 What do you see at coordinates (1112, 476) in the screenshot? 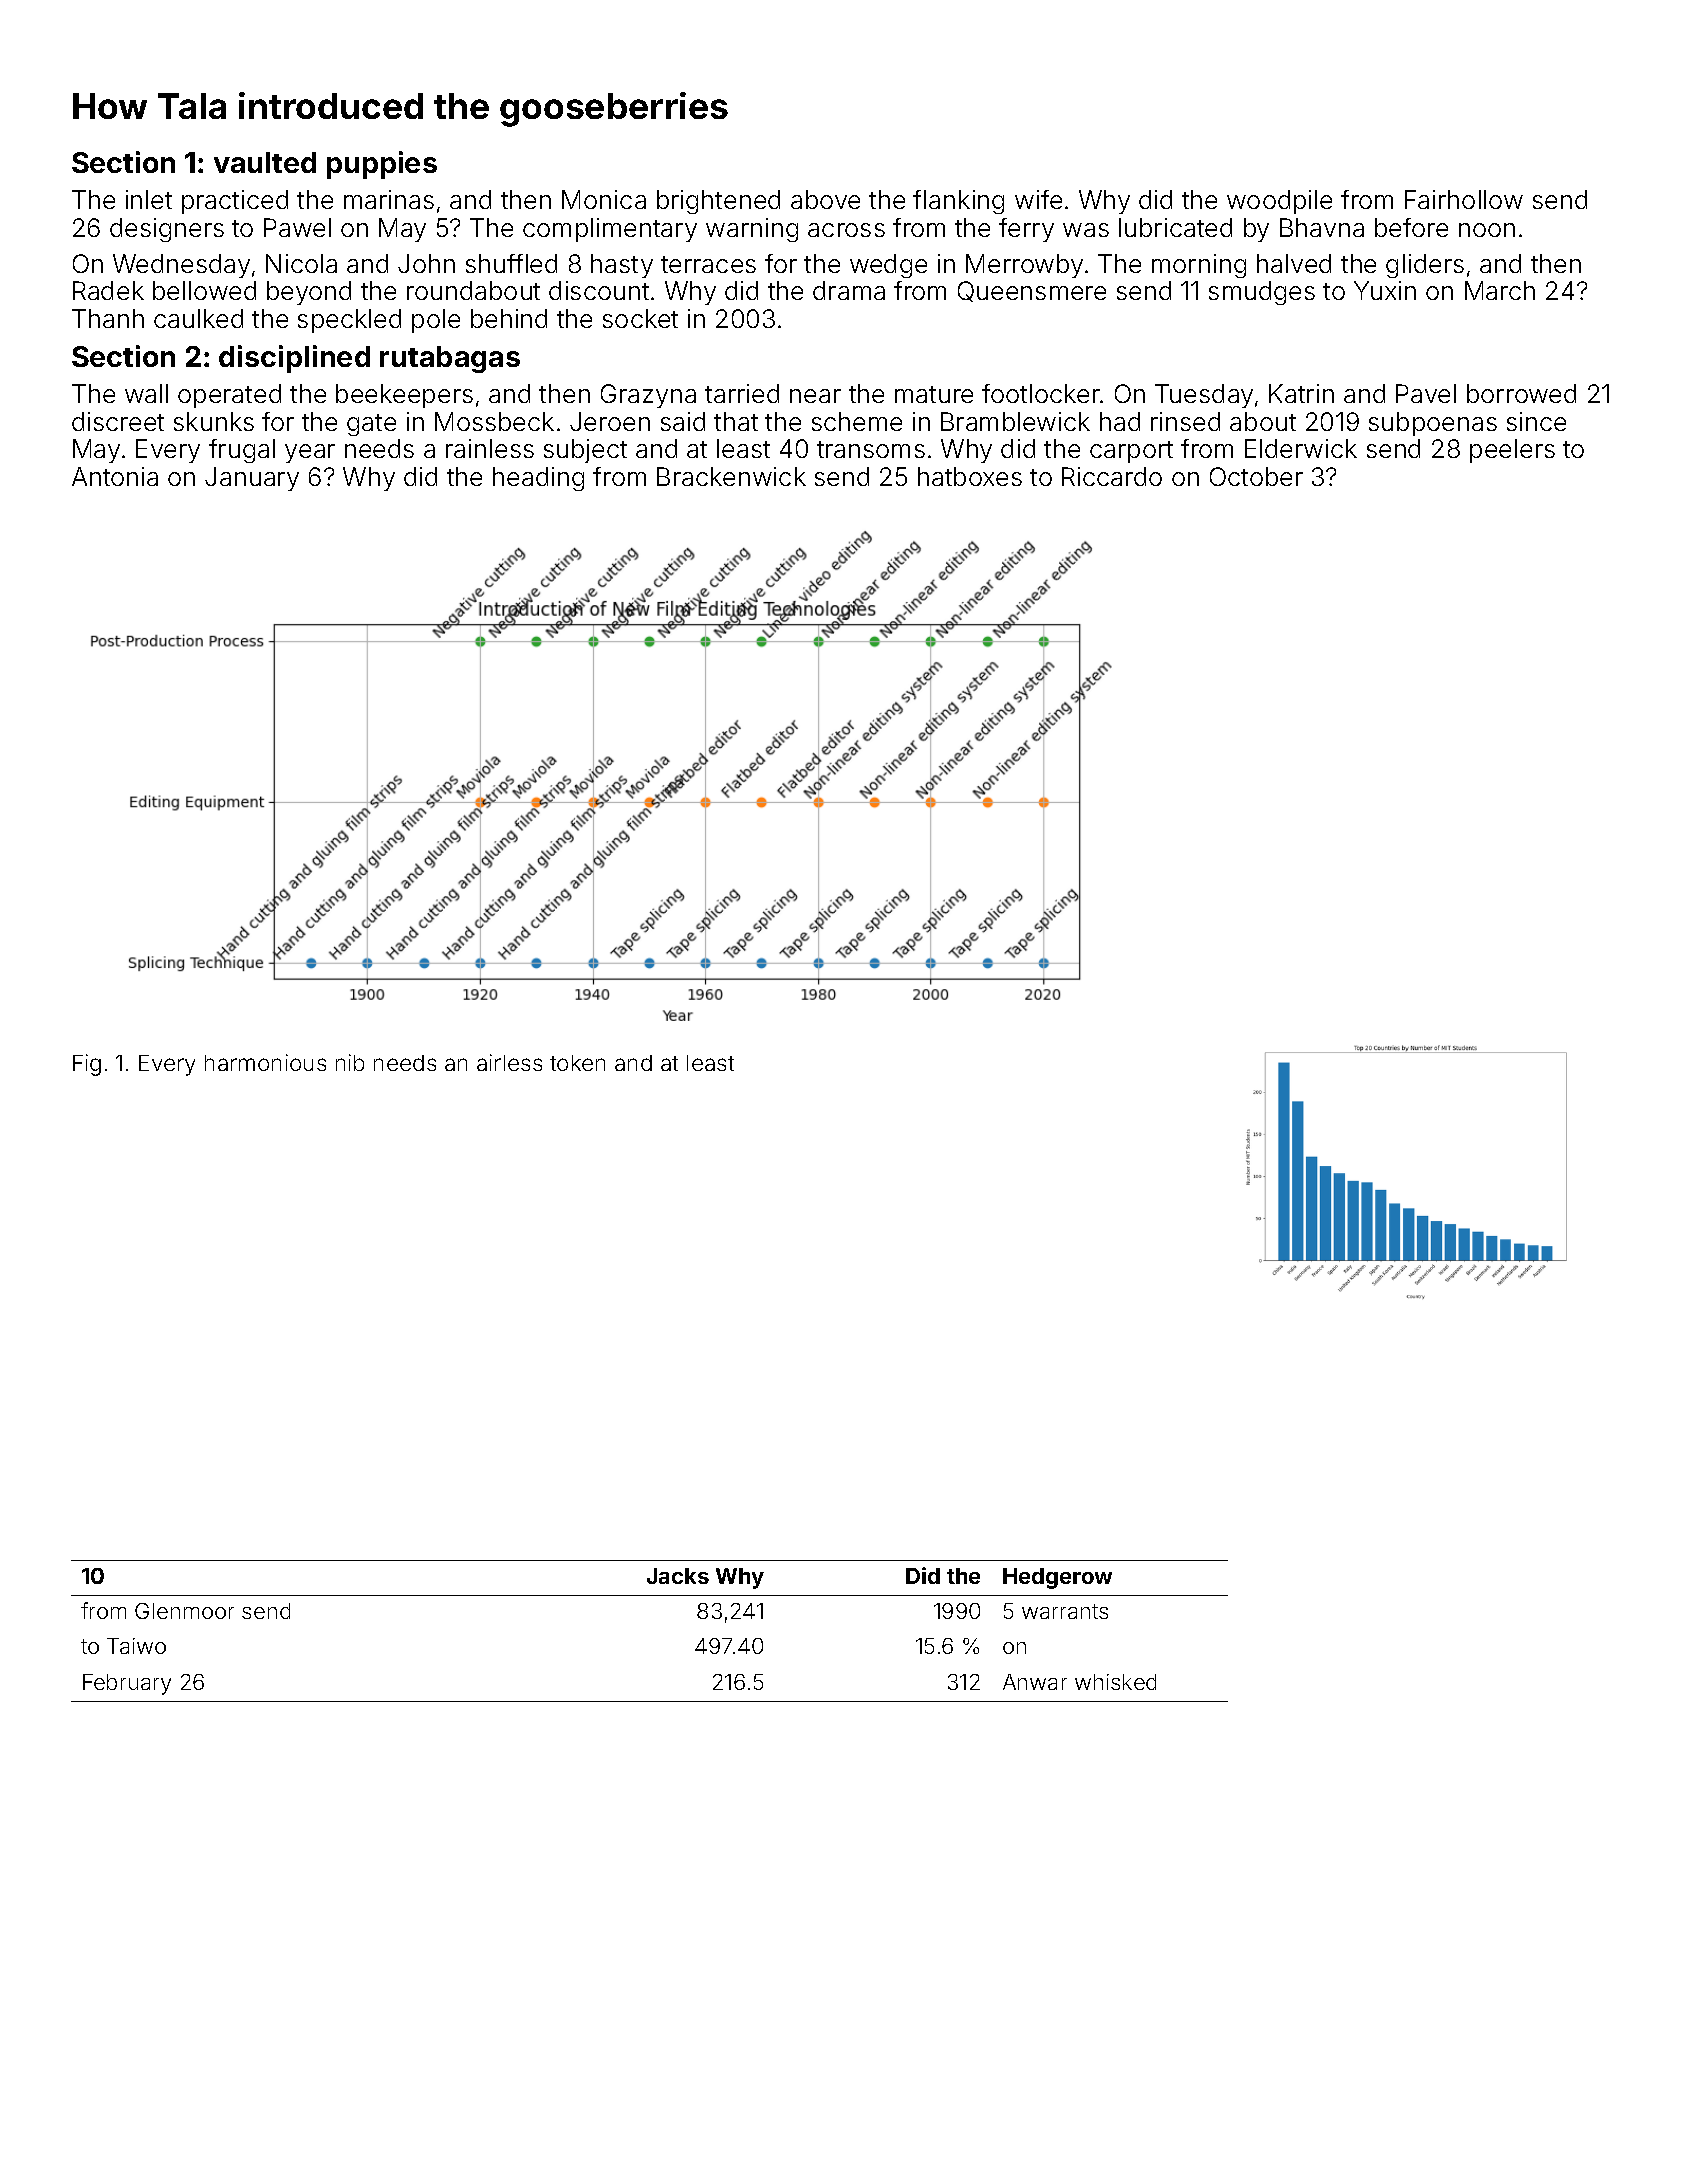
I see `Riccardo` at bounding box center [1112, 476].
